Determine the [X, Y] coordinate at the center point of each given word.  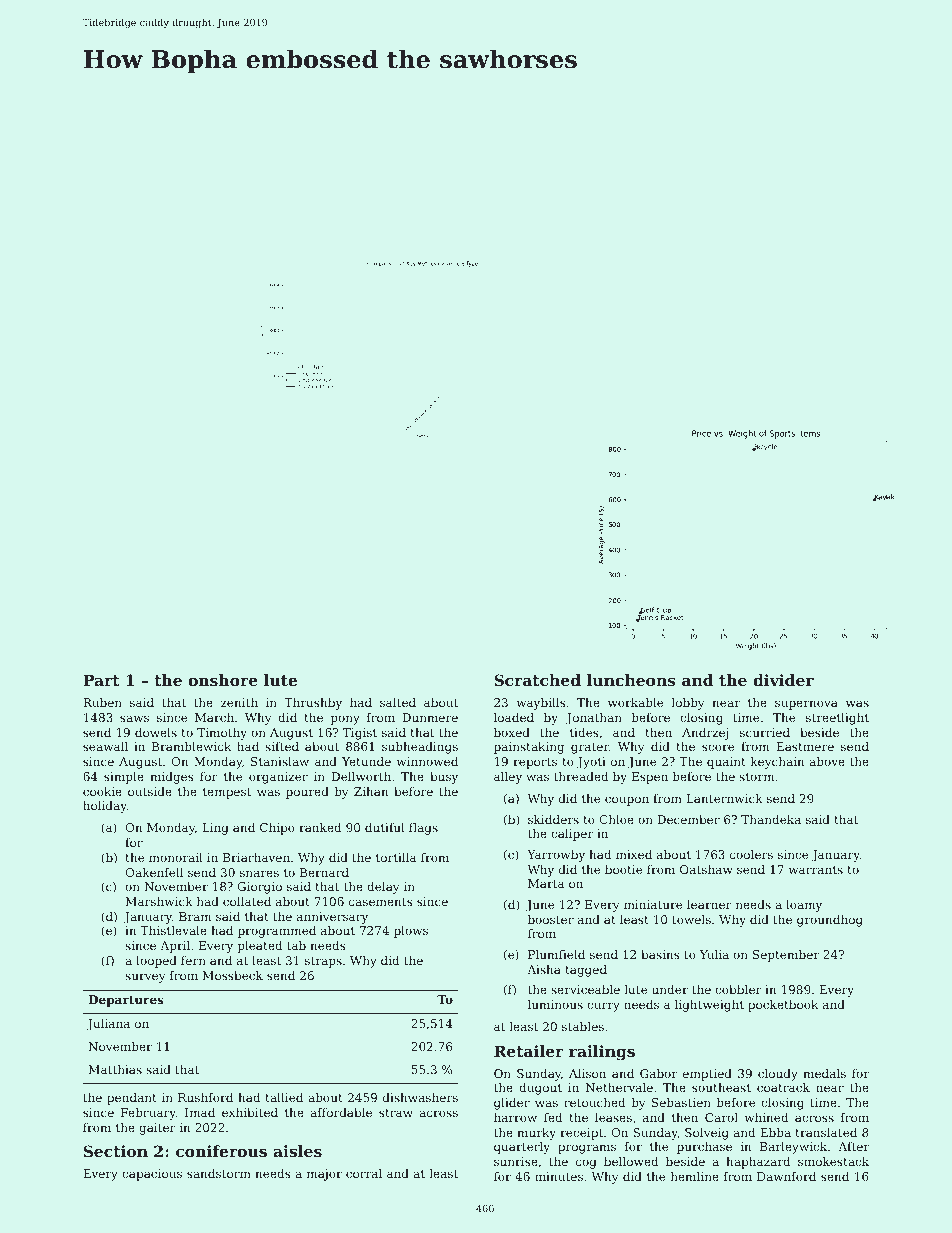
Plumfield [556, 954]
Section [116, 1151]
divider [783, 680]
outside [150, 791]
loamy [804, 906]
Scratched [537, 680]
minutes [559, 1176]
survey [145, 978]
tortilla [396, 857]
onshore [223, 680]
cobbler [738, 989]
